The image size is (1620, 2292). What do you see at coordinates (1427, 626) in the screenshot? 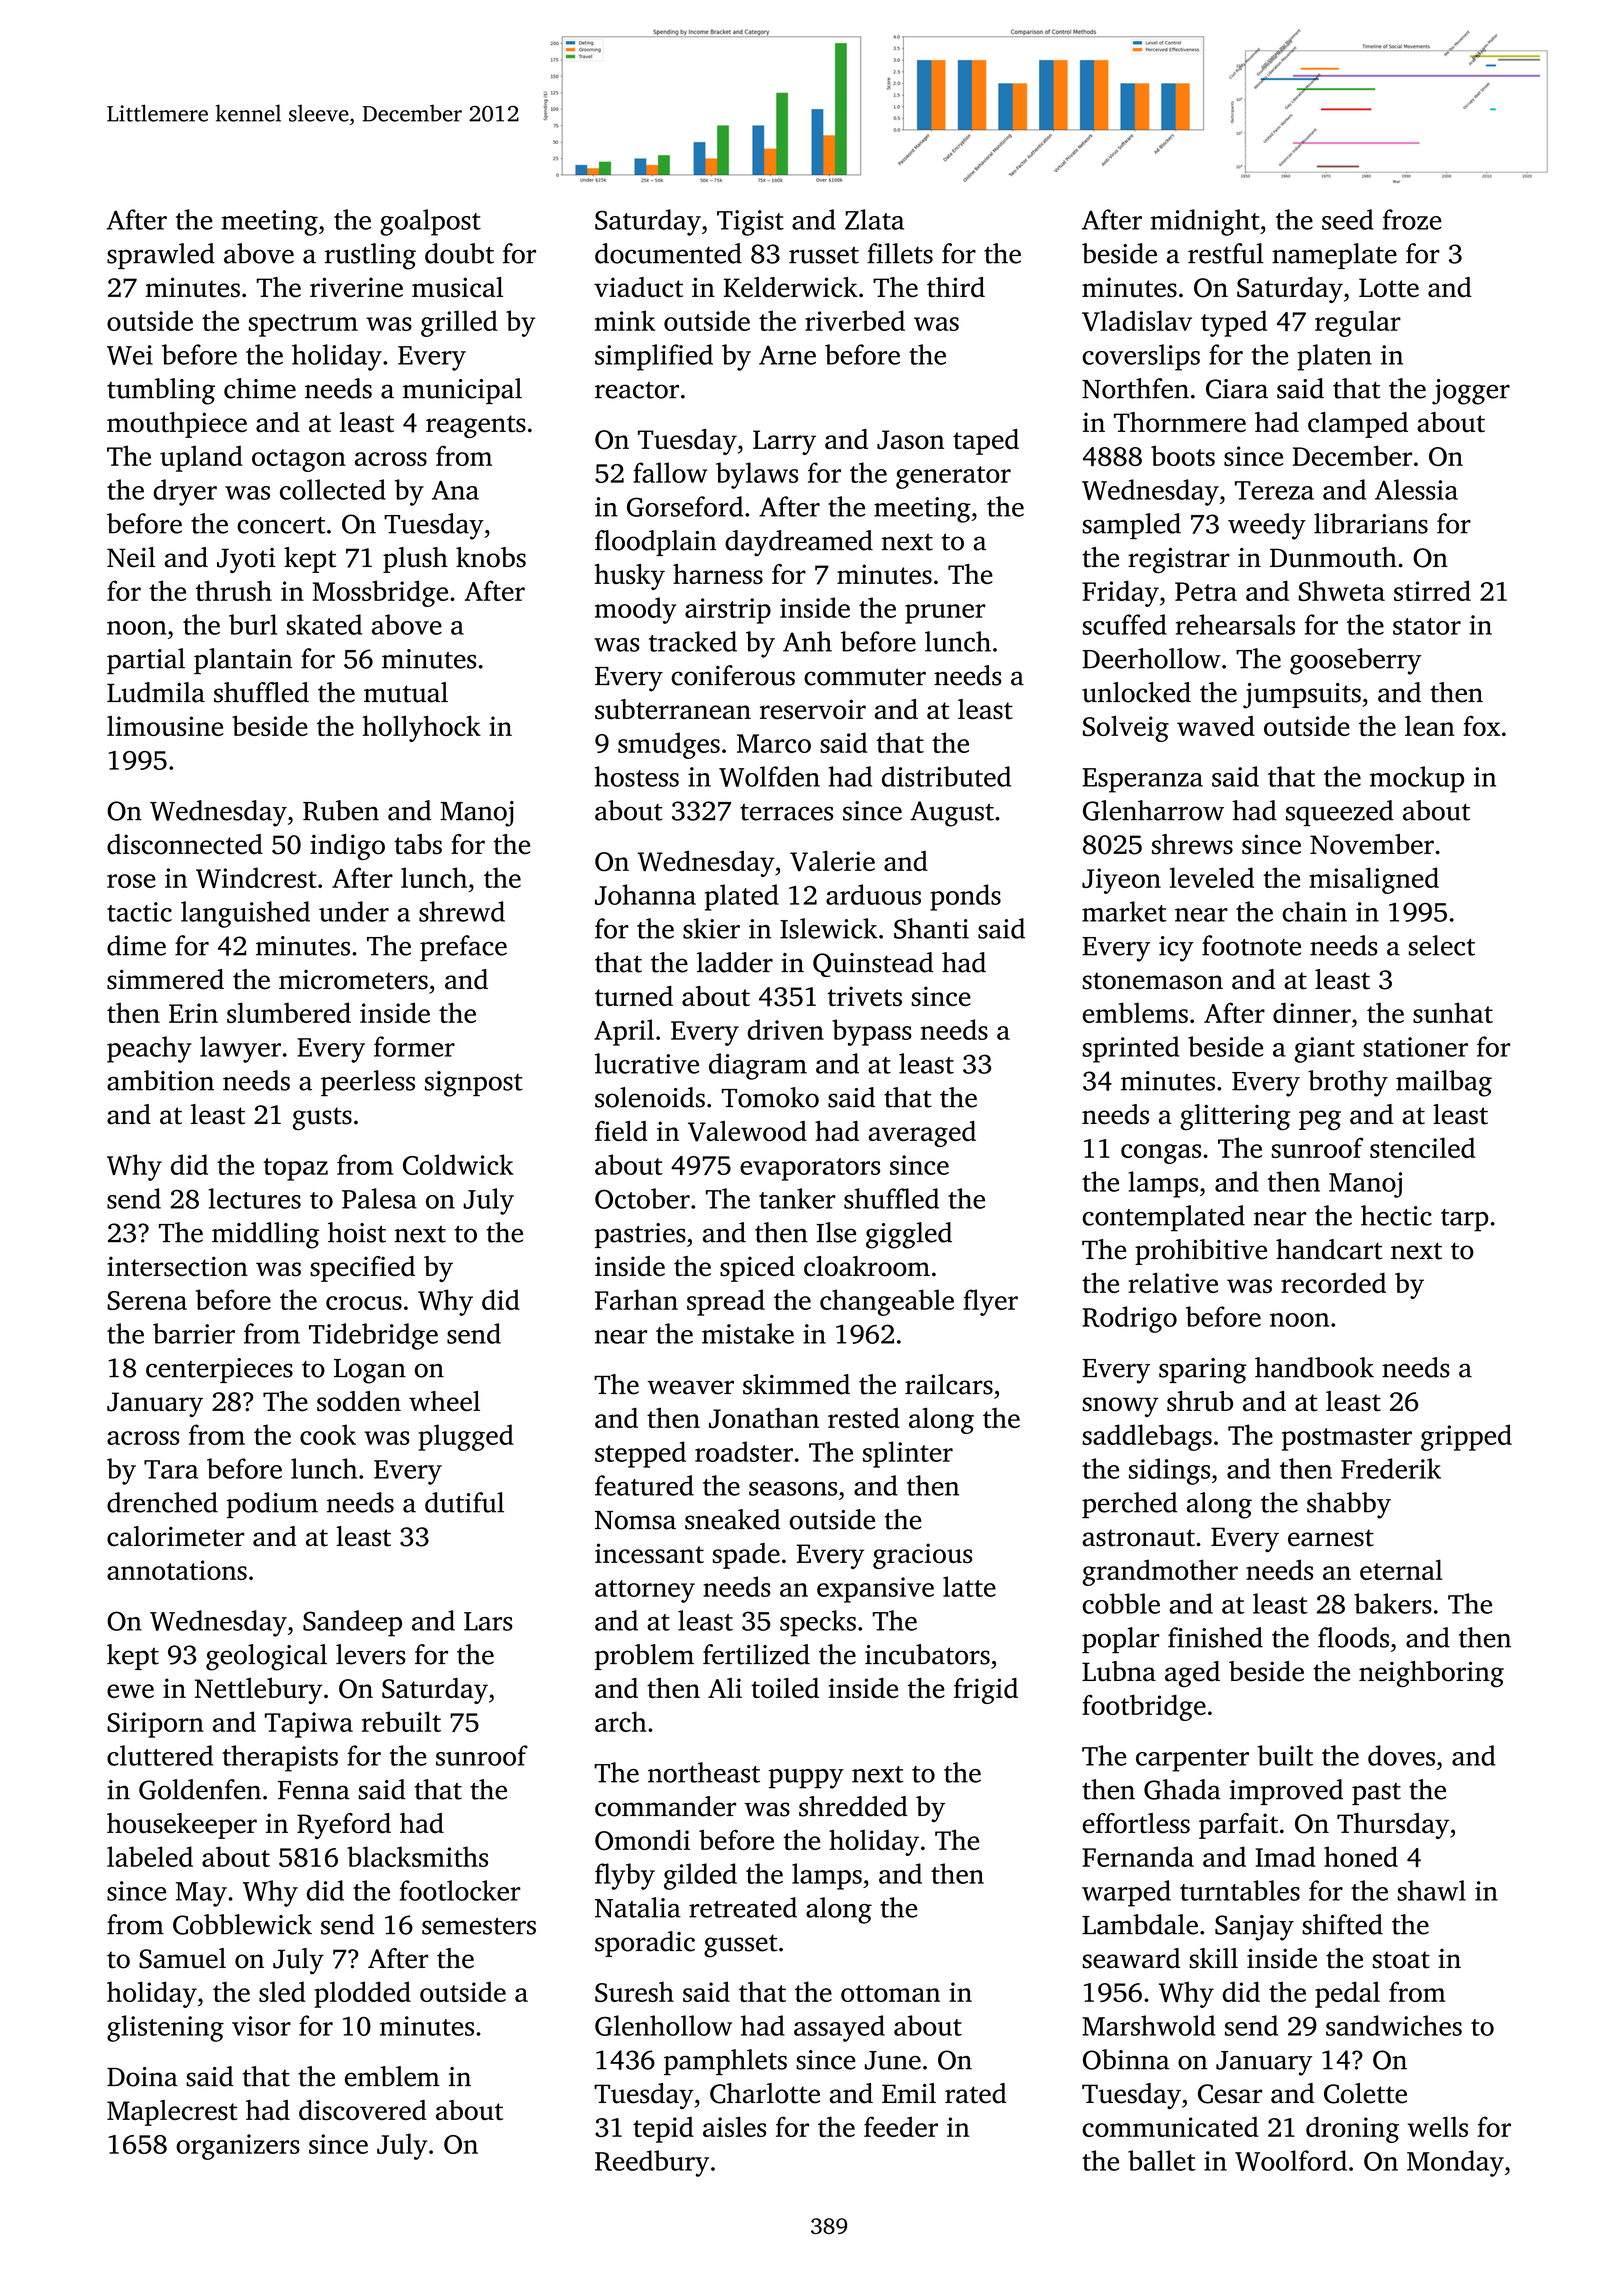
I see `stator` at bounding box center [1427, 626].
